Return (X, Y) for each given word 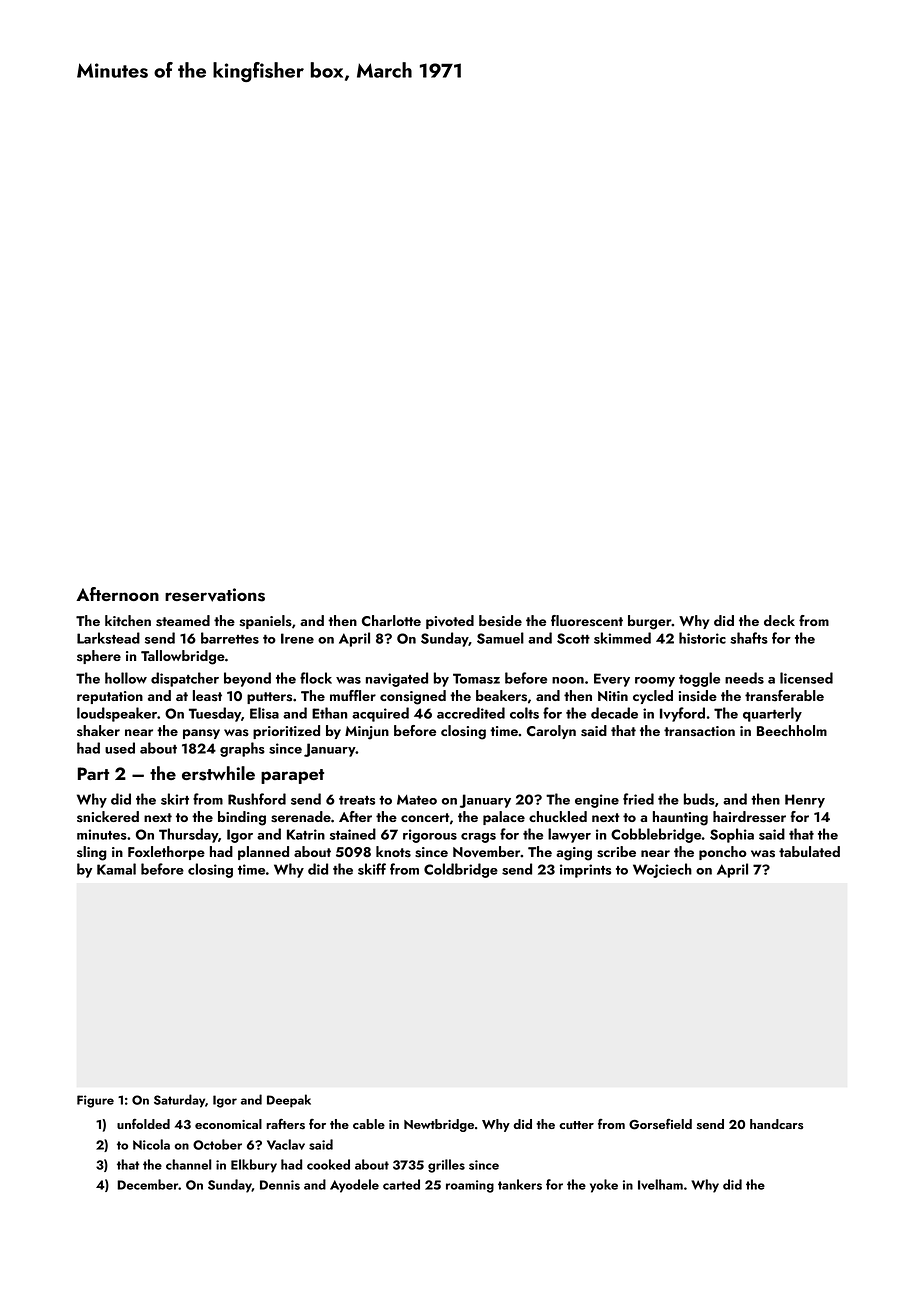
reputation (110, 697)
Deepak (289, 1101)
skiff (372, 869)
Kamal (116, 869)
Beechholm (792, 730)
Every (612, 680)
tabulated (809, 851)
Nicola (151, 1144)
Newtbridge (439, 1125)
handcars (776, 1124)
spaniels (265, 622)
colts (524, 713)
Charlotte (391, 621)
